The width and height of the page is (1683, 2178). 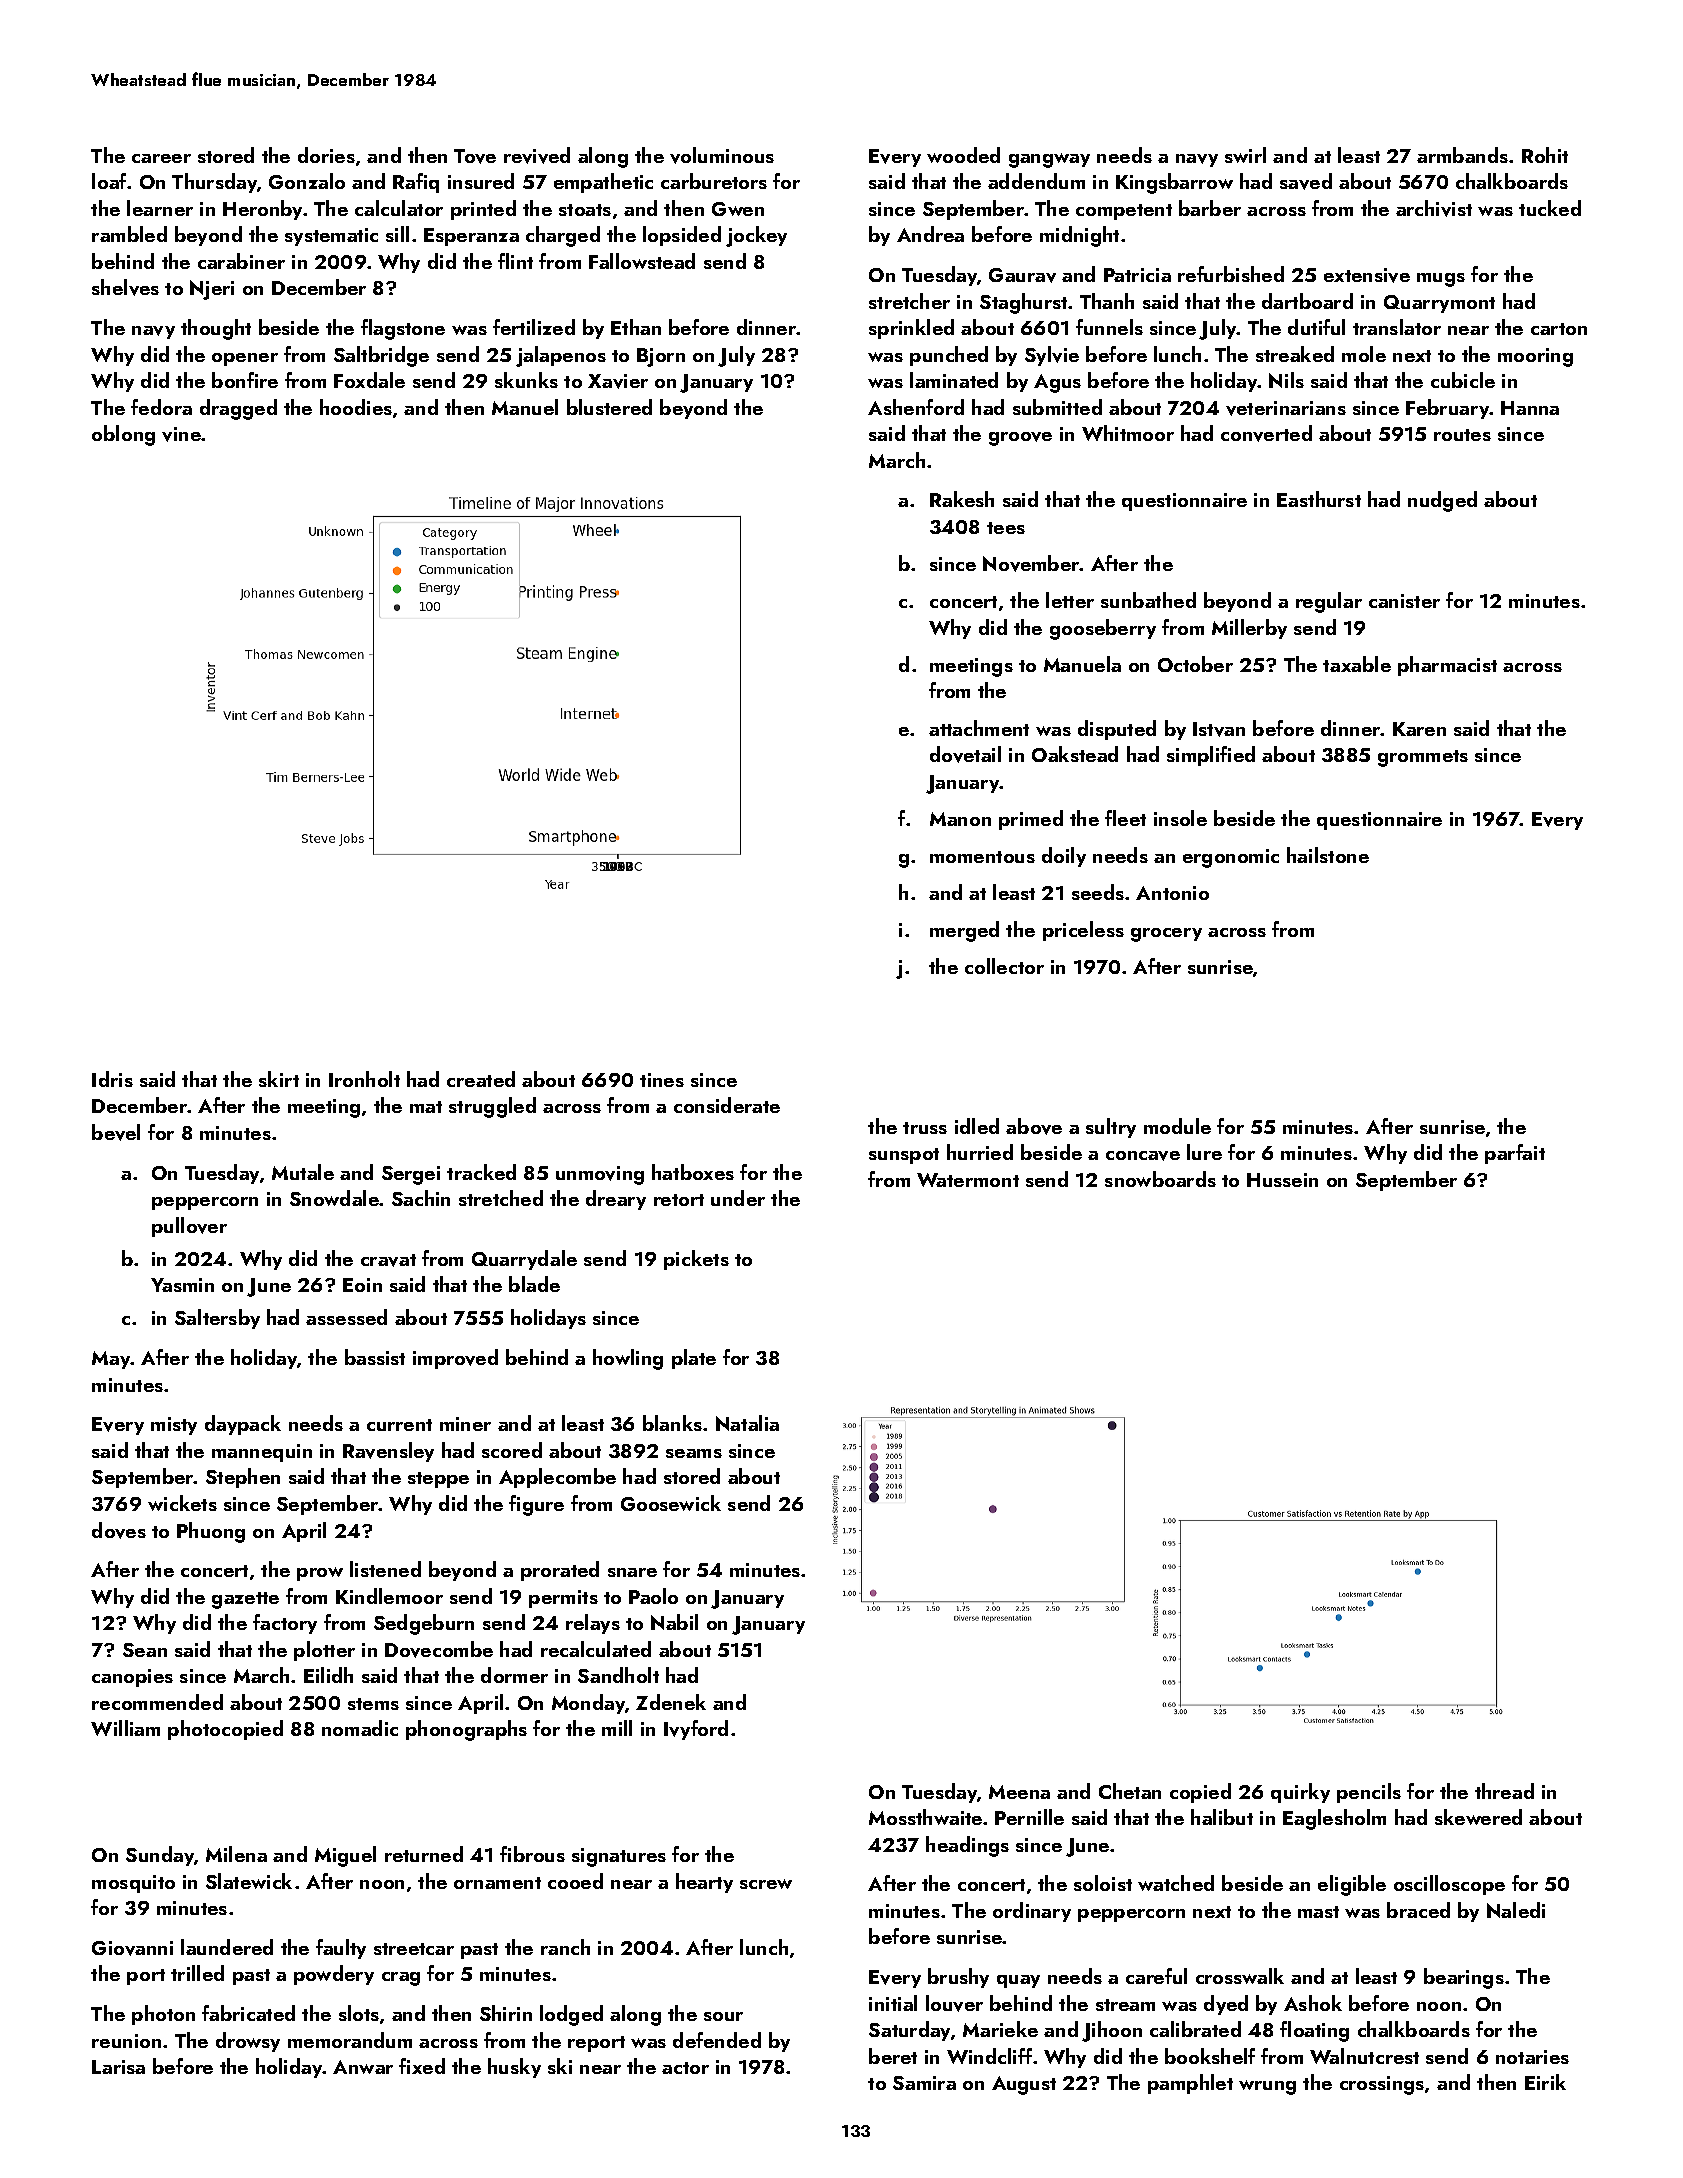 I want to click on voluminous, so click(x=722, y=155).
